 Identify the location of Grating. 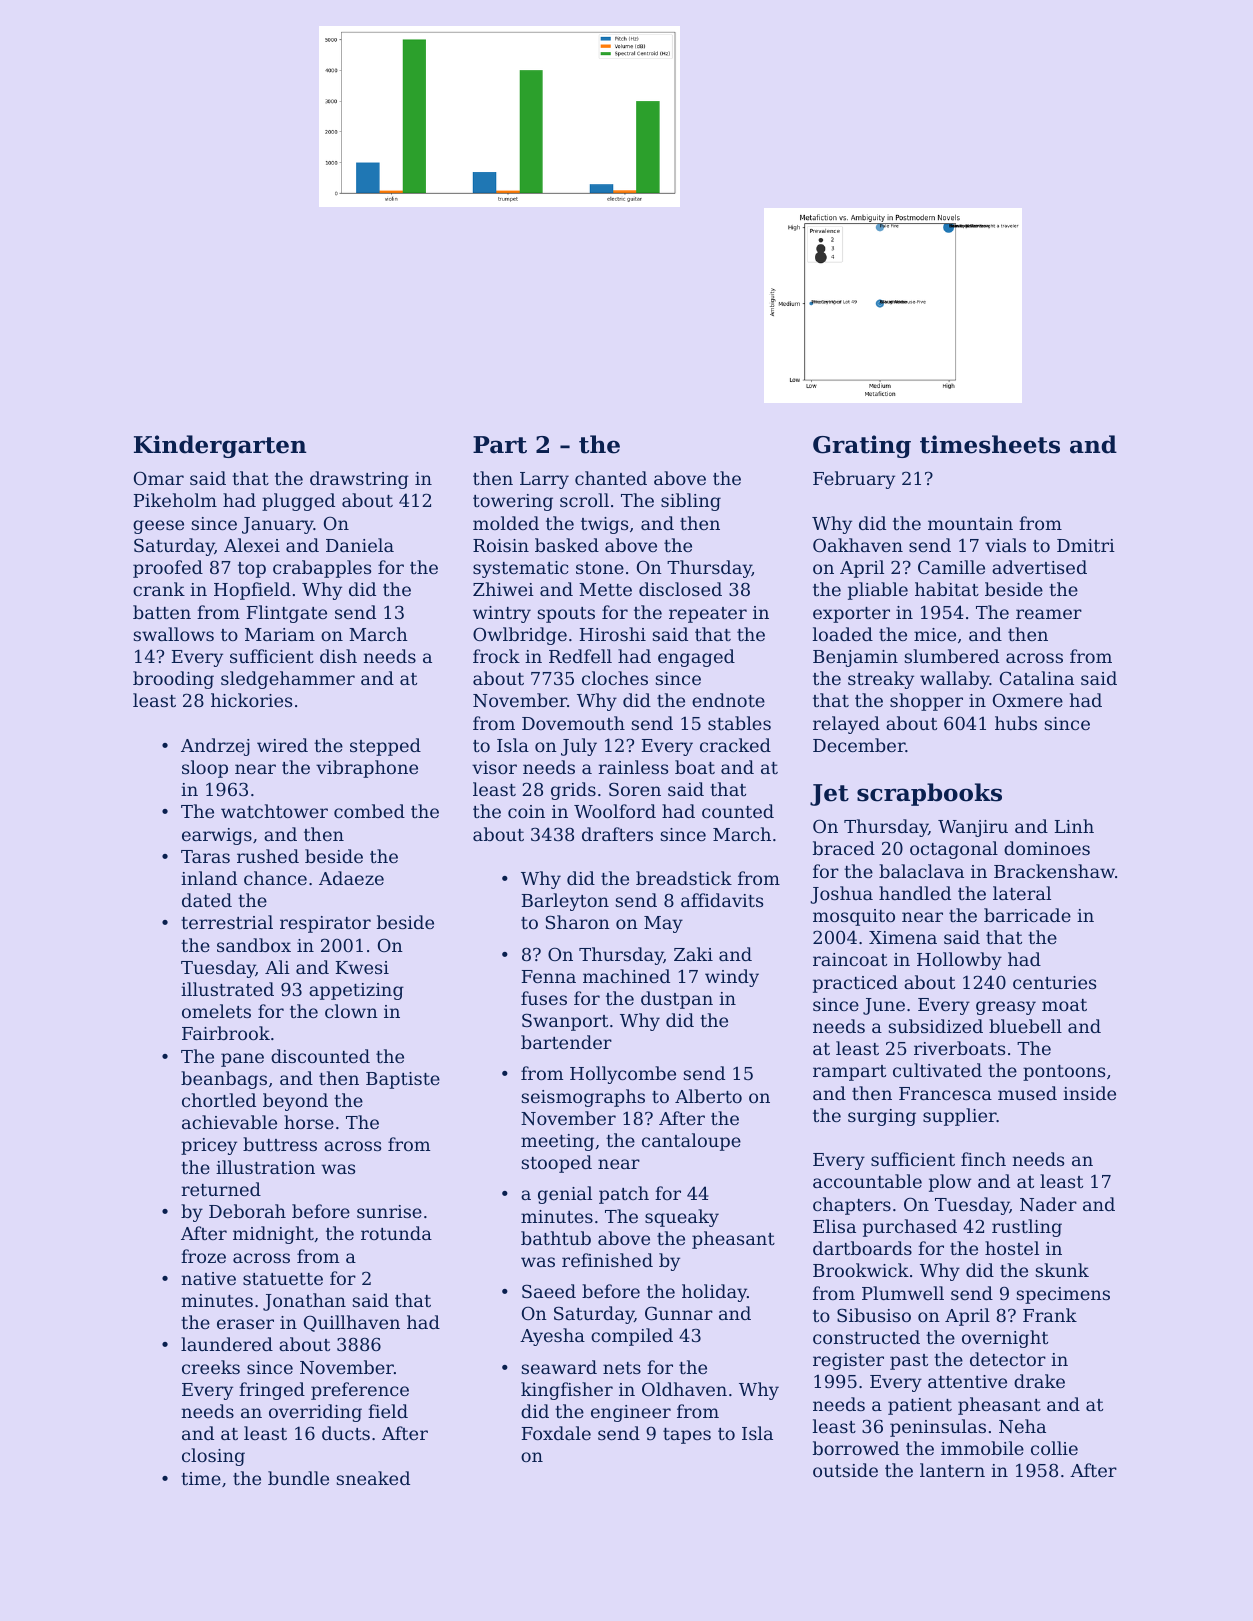
(862, 446).
